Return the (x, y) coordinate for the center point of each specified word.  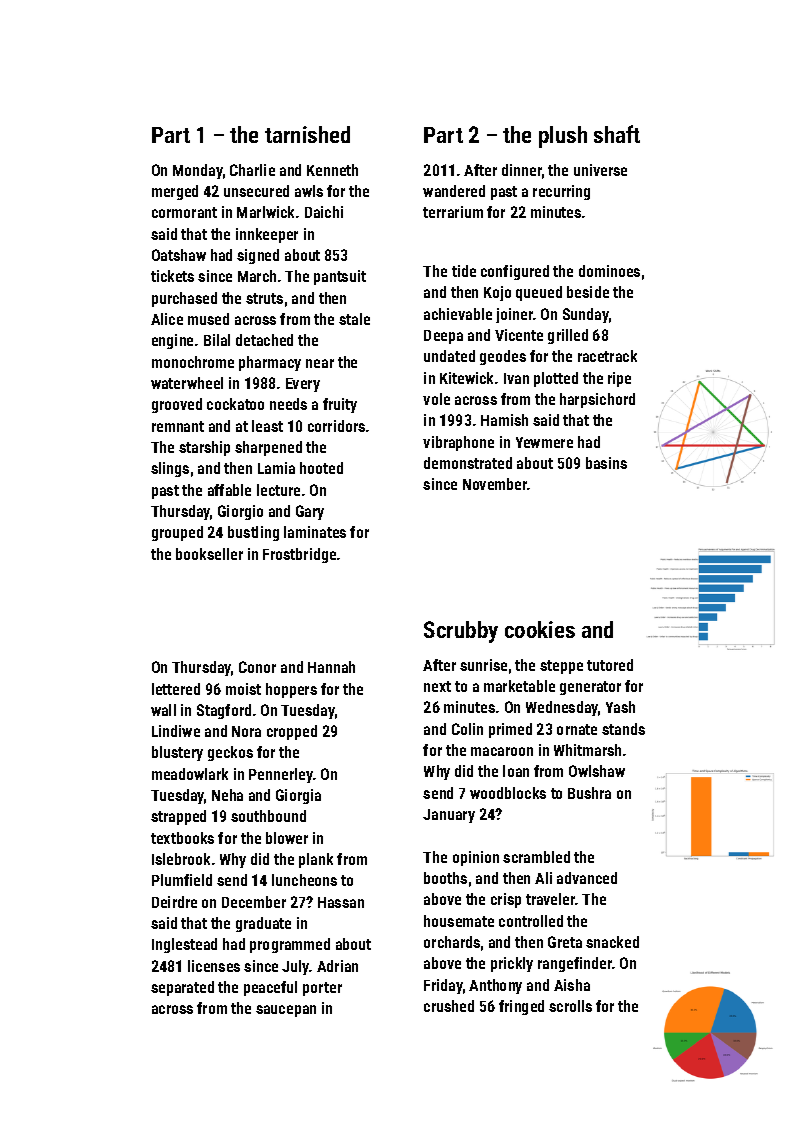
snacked (612, 942)
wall (163, 710)
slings (170, 469)
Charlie (252, 170)
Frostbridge (299, 555)
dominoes (609, 271)
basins (606, 463)
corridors (336, 426)
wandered (454, 191)
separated (182, 988)
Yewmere (544, 442)
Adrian (337, 966)
